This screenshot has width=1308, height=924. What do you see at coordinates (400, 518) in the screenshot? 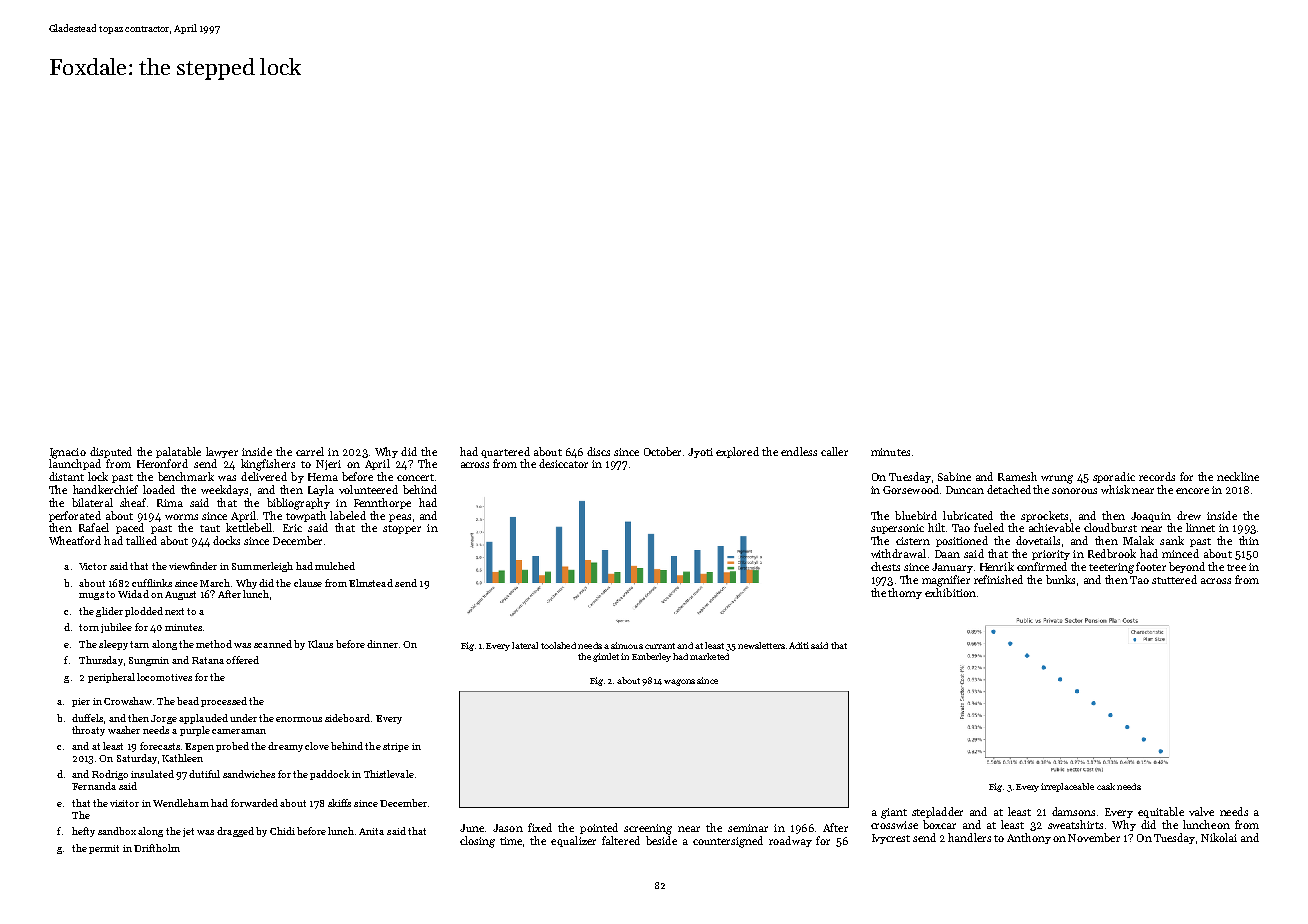
I see `peas` at bounding box center [400, 518].
